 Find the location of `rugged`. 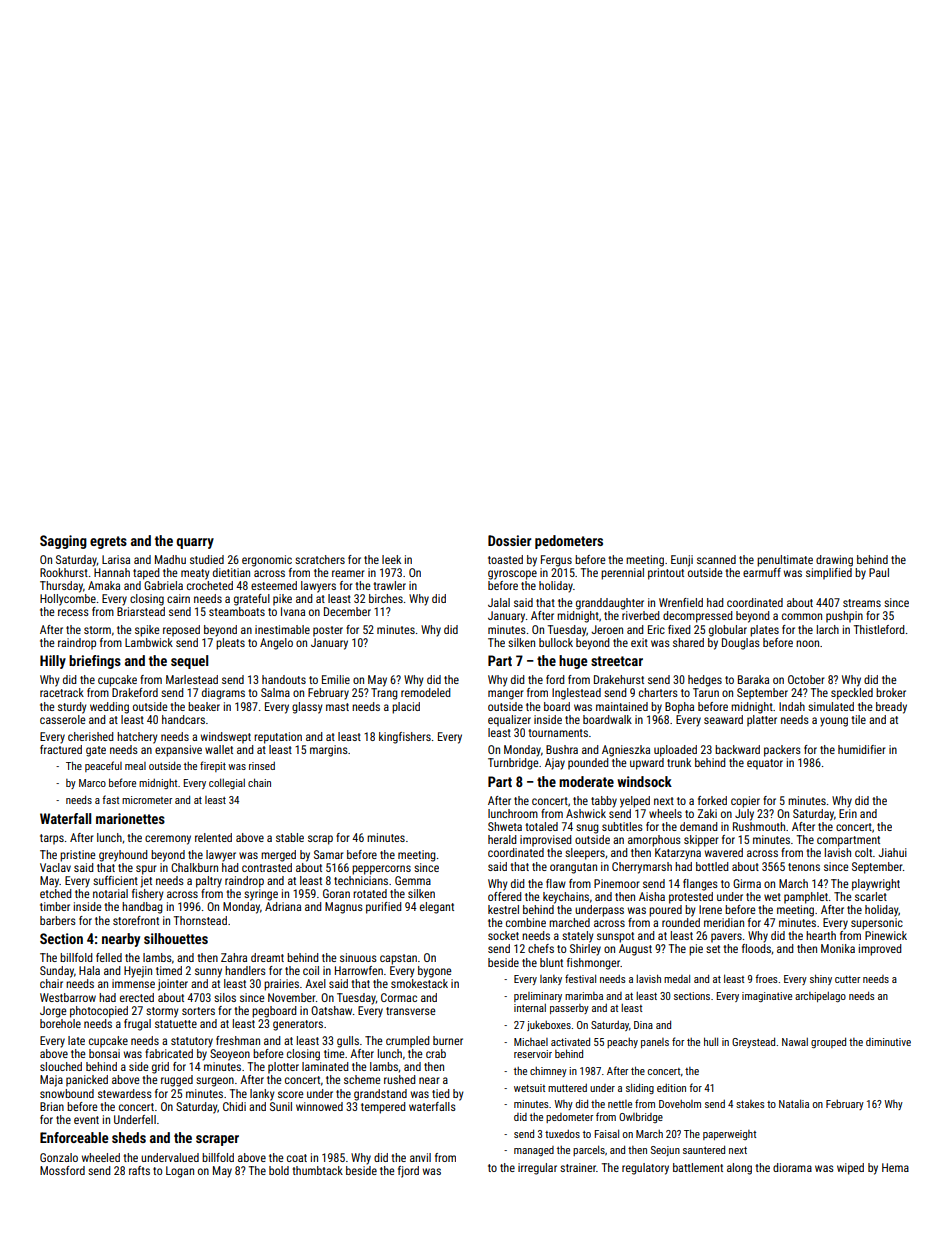

rugged is located at coordinates (177, 1081).
